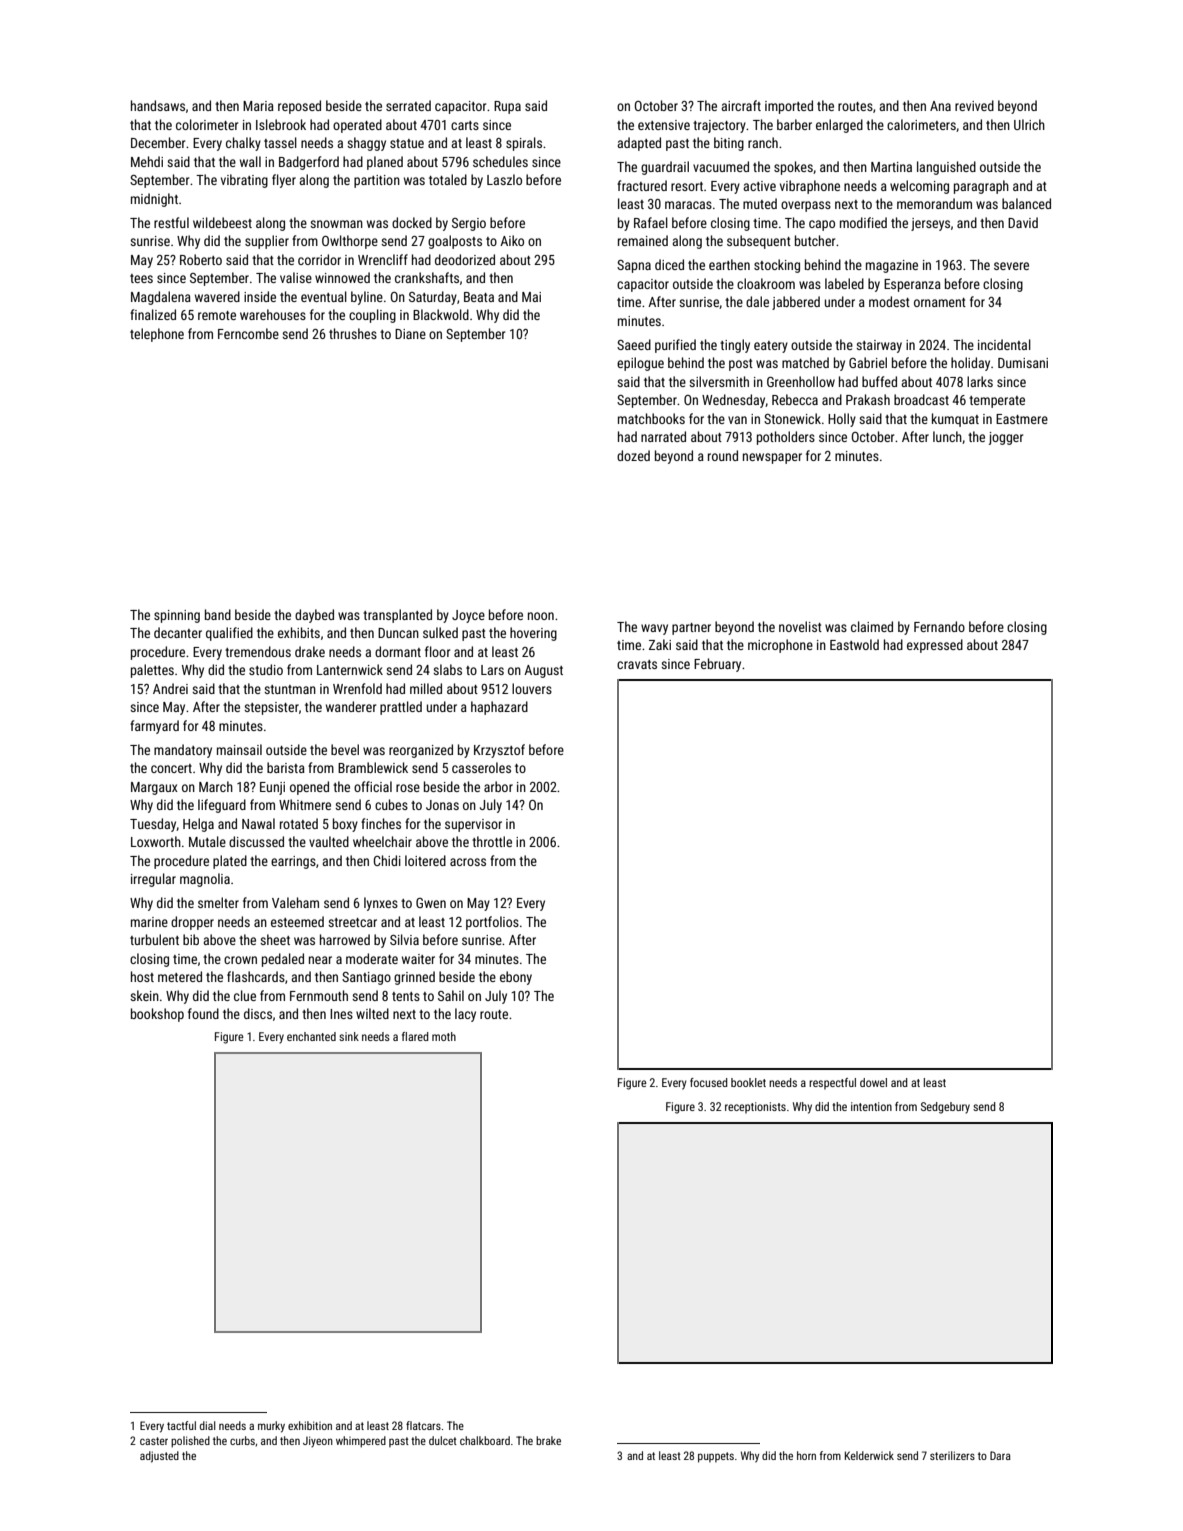  I want to click on expressed, so click(935, 646).
